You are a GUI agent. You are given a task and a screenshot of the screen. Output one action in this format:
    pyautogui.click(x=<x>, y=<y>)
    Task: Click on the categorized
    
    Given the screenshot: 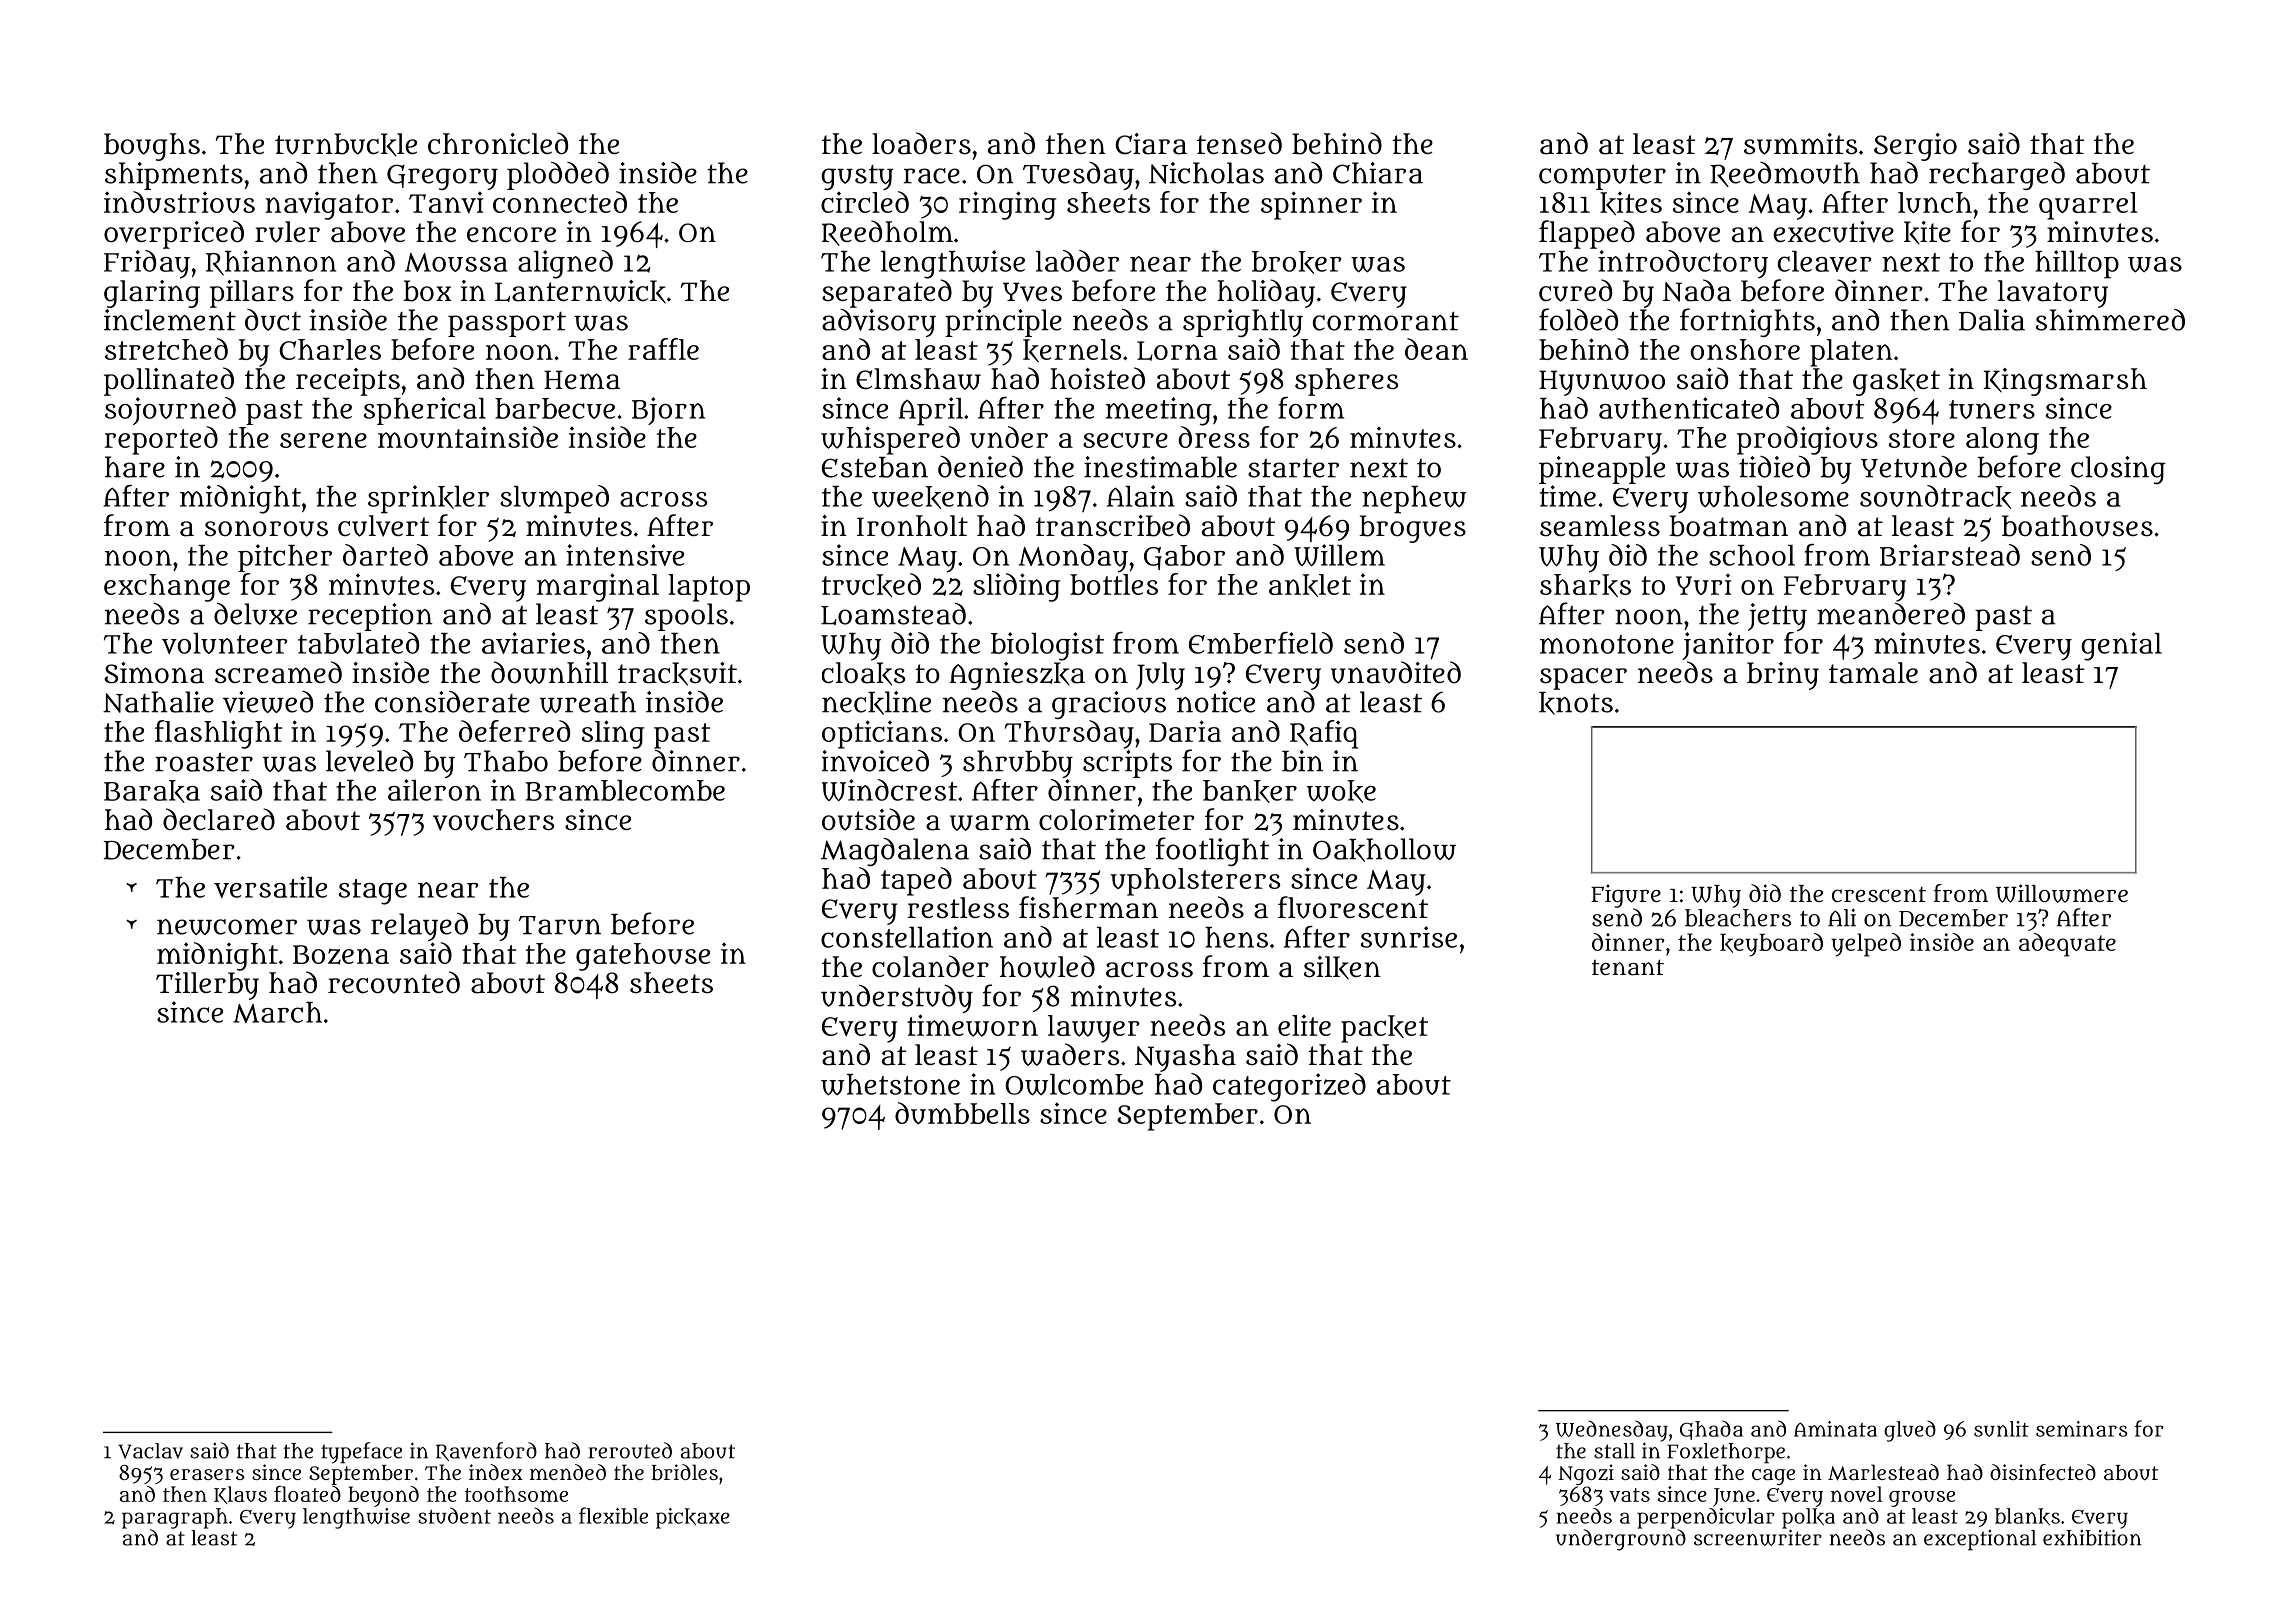 What is the action you would take?
    pyautogui.click(x=1289, y=1087)
